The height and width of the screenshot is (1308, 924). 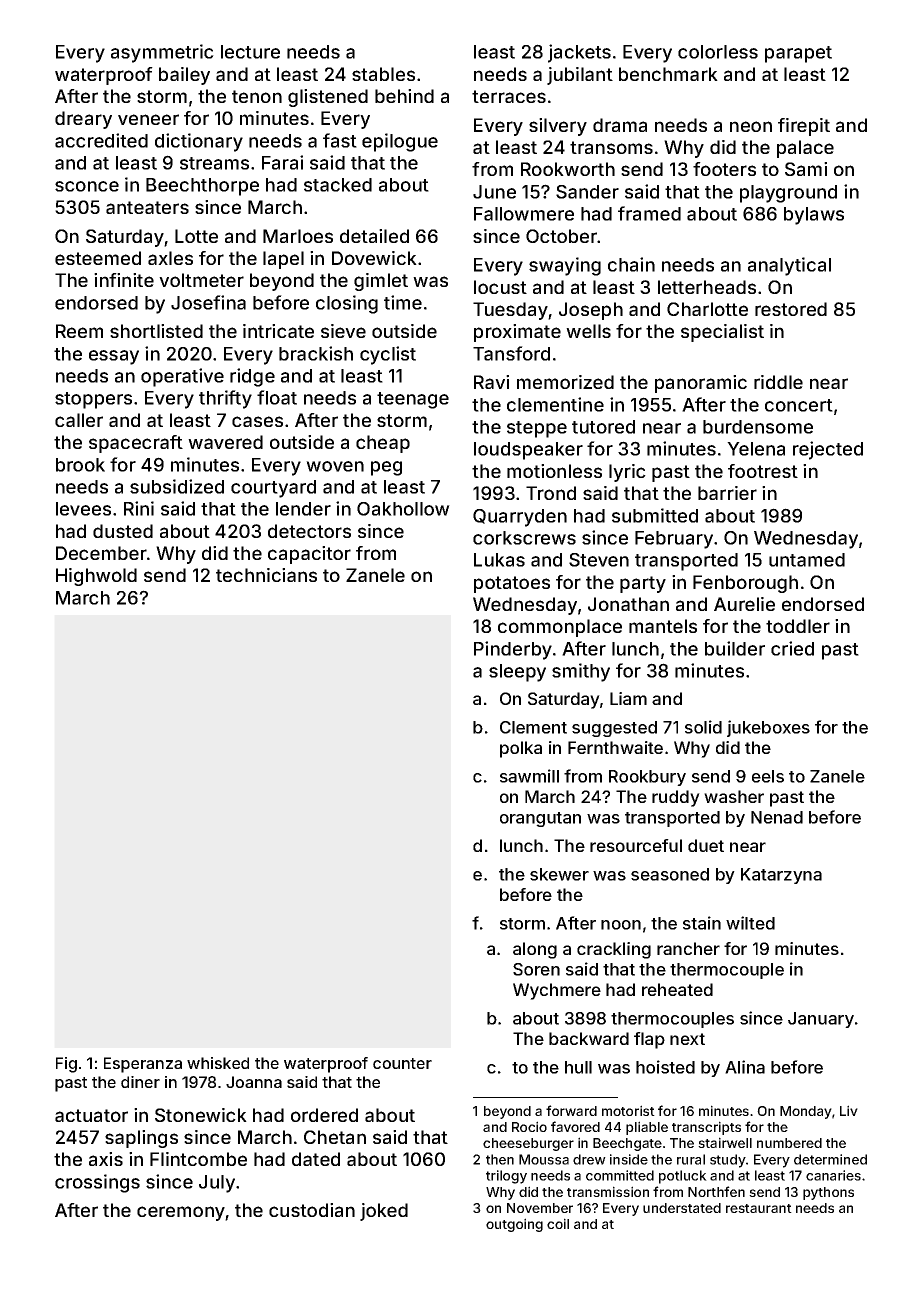 I want to click on Katarzyna, so click(x=781, y=876).
